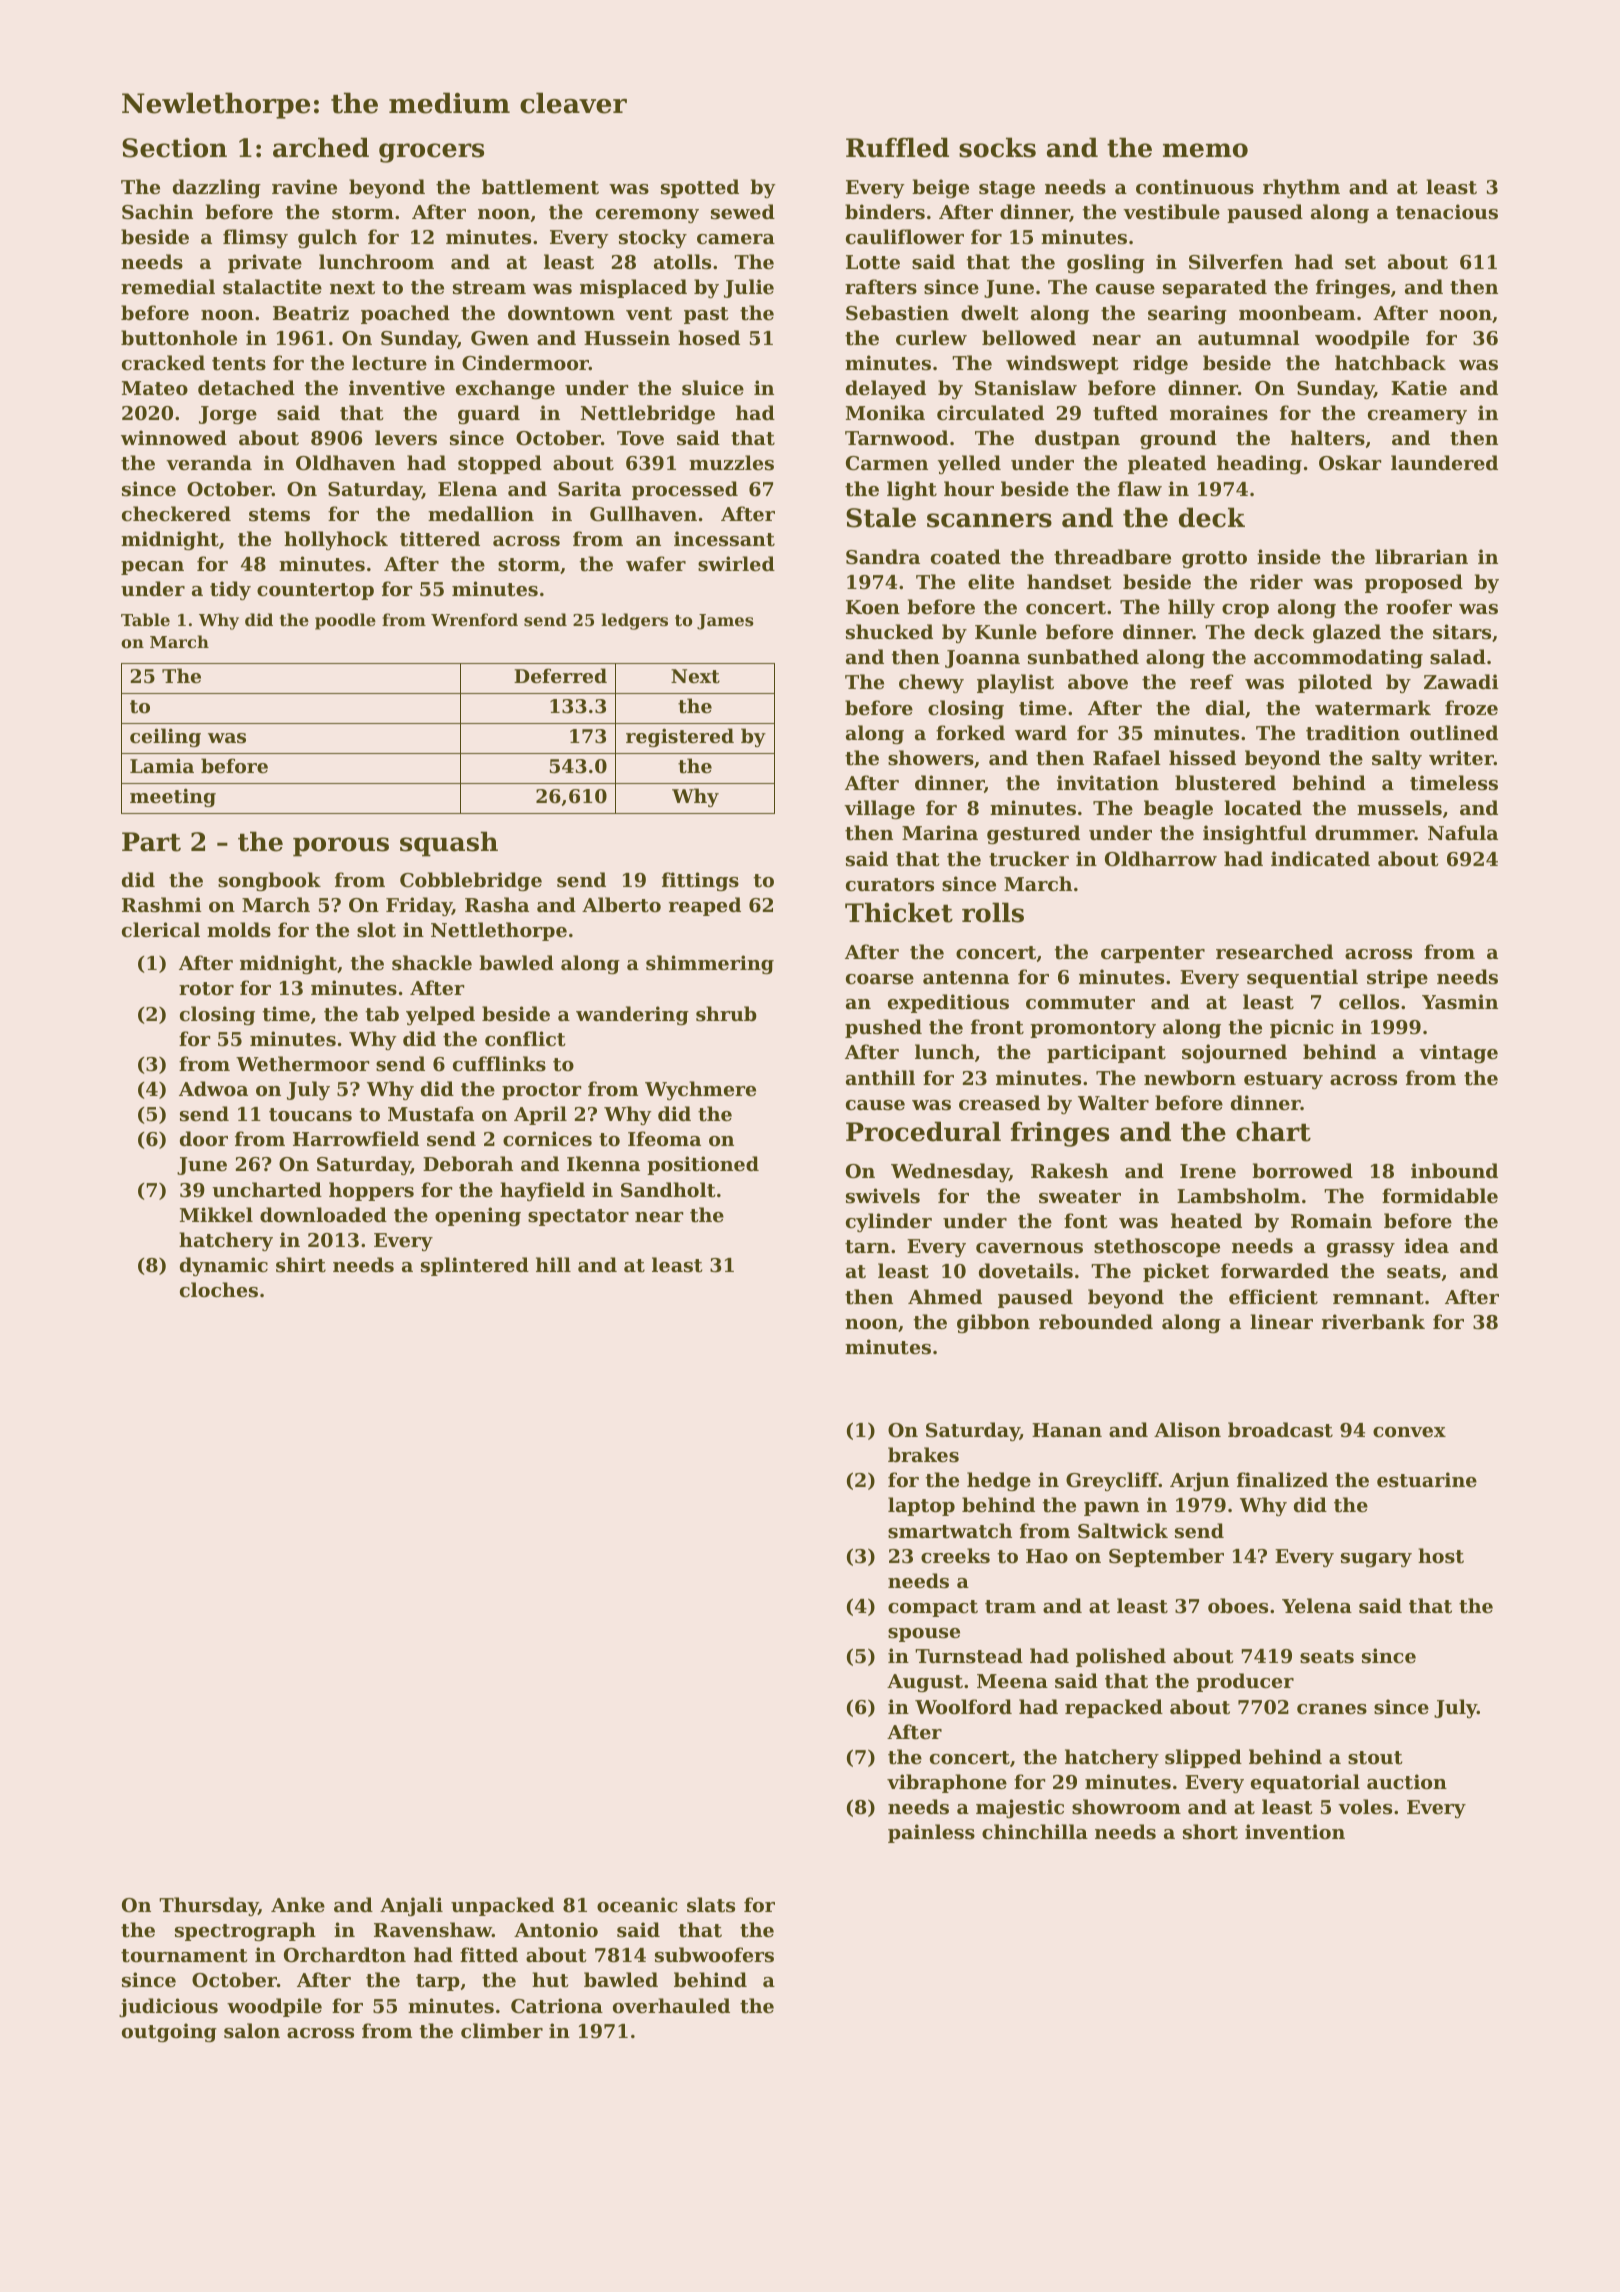  Describe the element at coordinates (174, 148) in the document. I see `Section` at that location.
